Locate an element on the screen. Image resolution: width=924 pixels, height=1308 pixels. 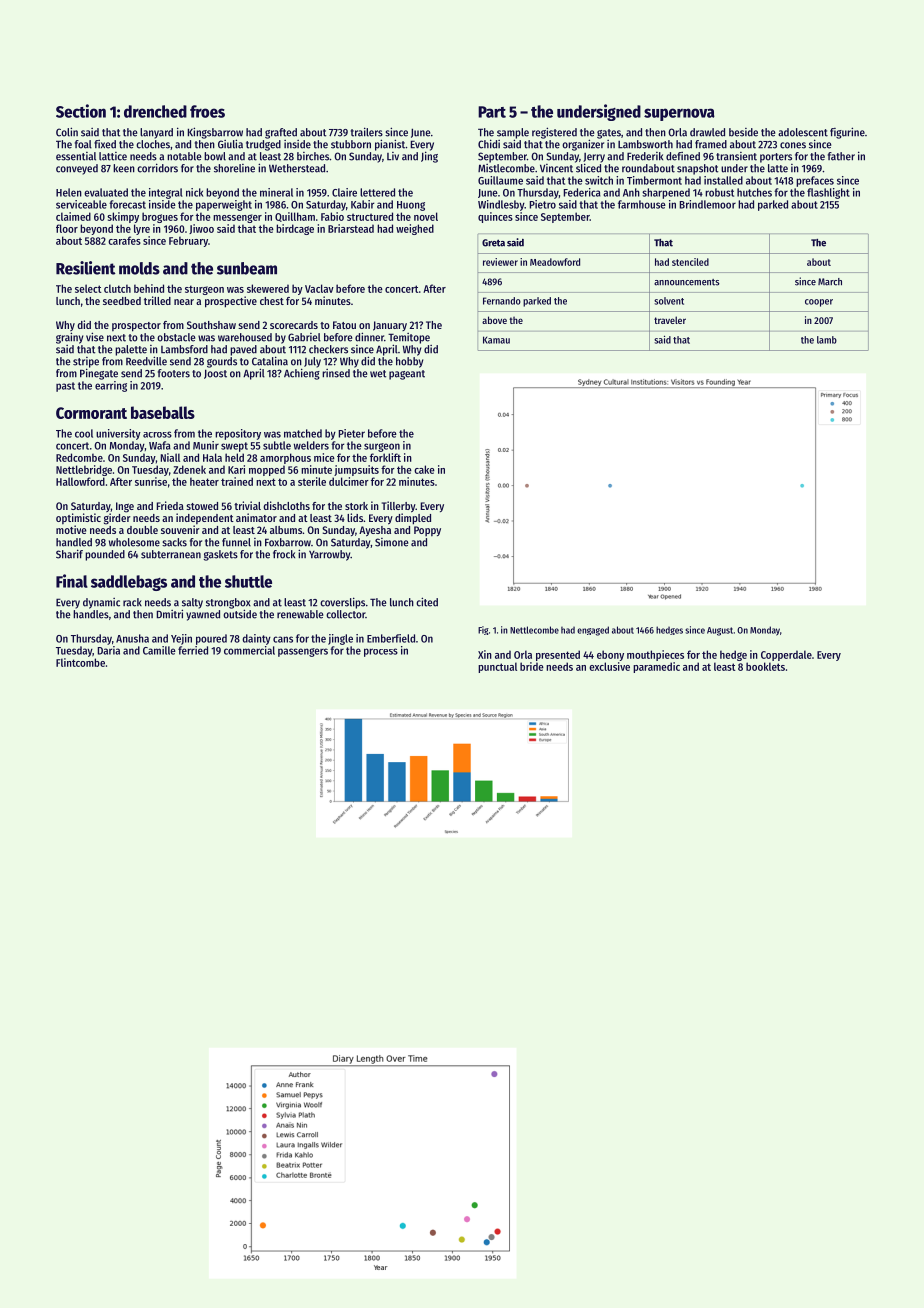
cooper is located at coordinates (819, 303).
